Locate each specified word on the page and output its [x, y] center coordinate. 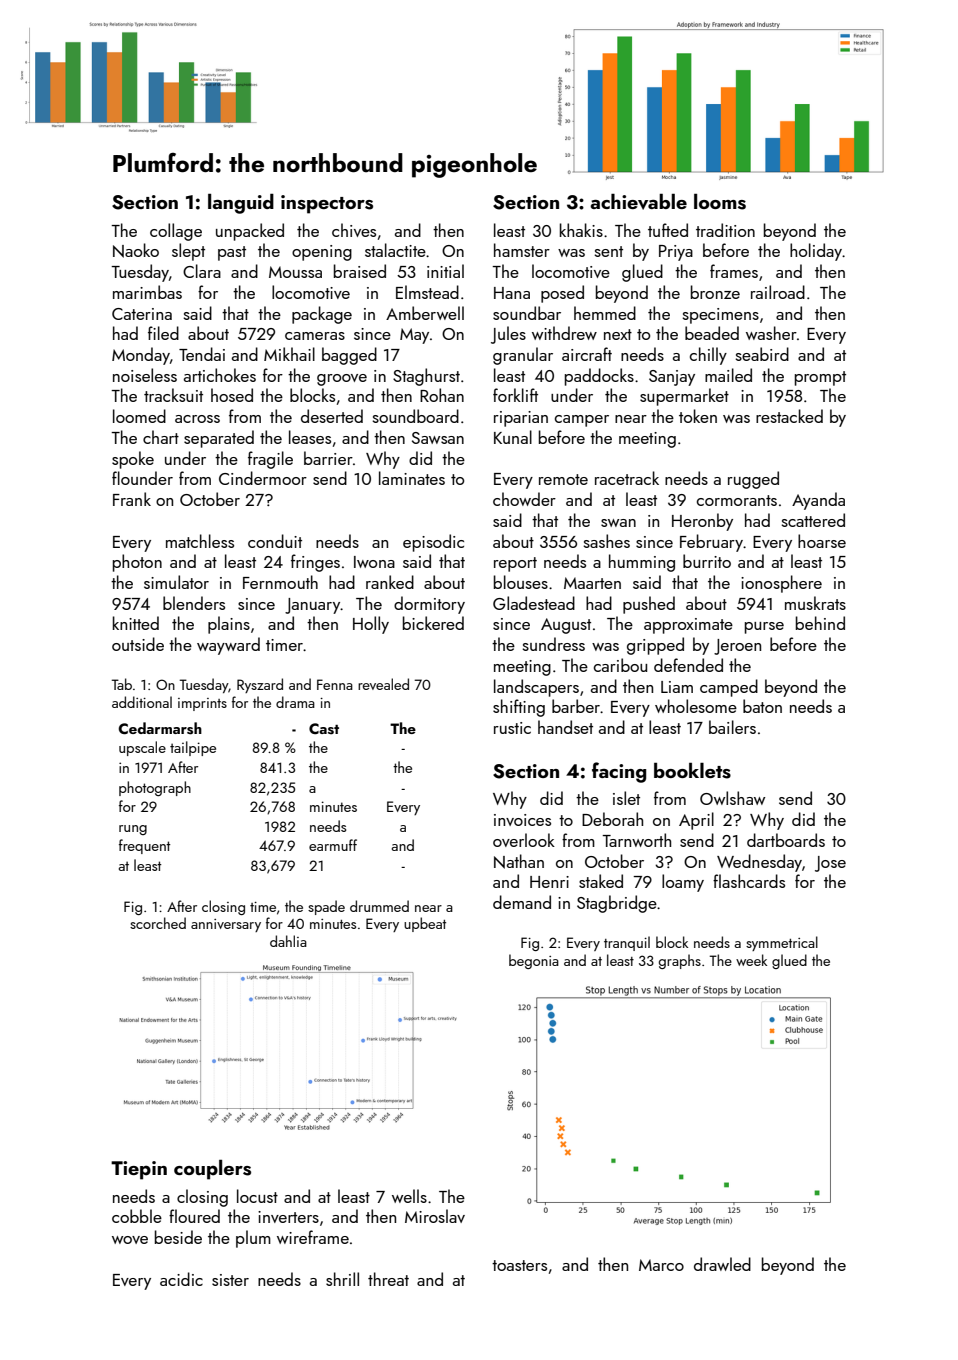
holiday [816, 252]
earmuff [333, 845]
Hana [512, 293]
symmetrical [782, 943]
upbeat [425, 924]
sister [230, 1280]
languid [241, 204]
